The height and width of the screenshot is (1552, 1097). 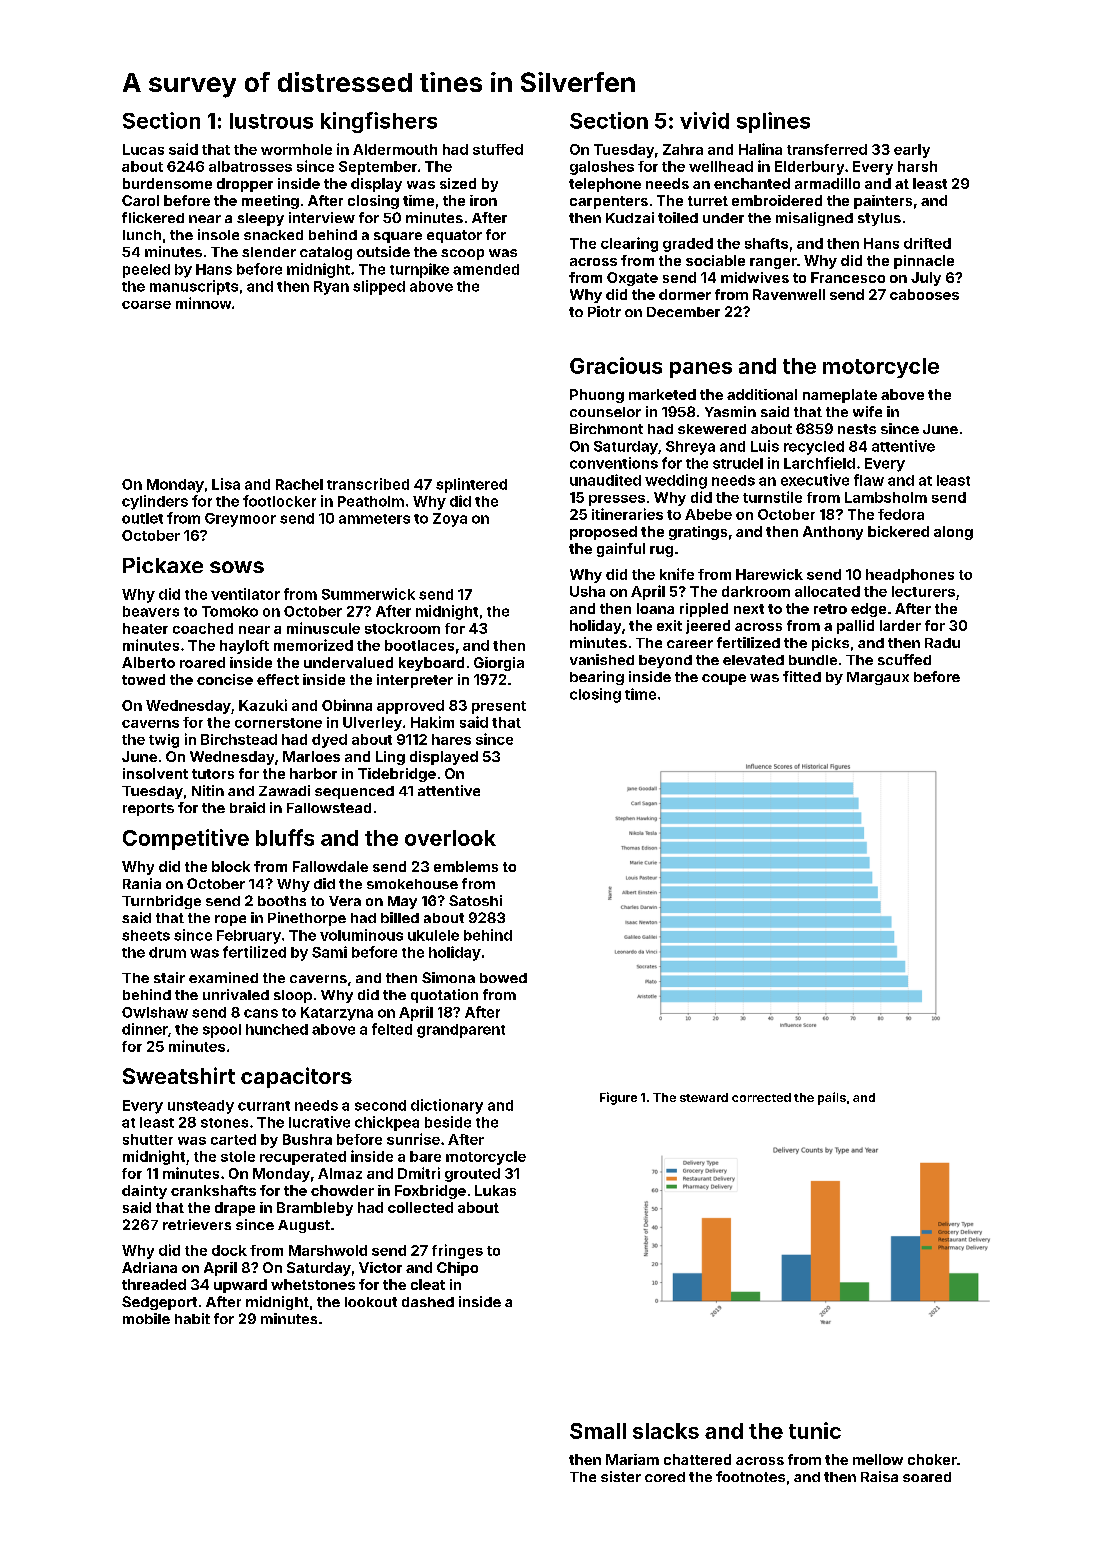 What do you see at coordinates (827, 149) in the screenshot?
I see `transferred` at bounding box center [827, 149].
